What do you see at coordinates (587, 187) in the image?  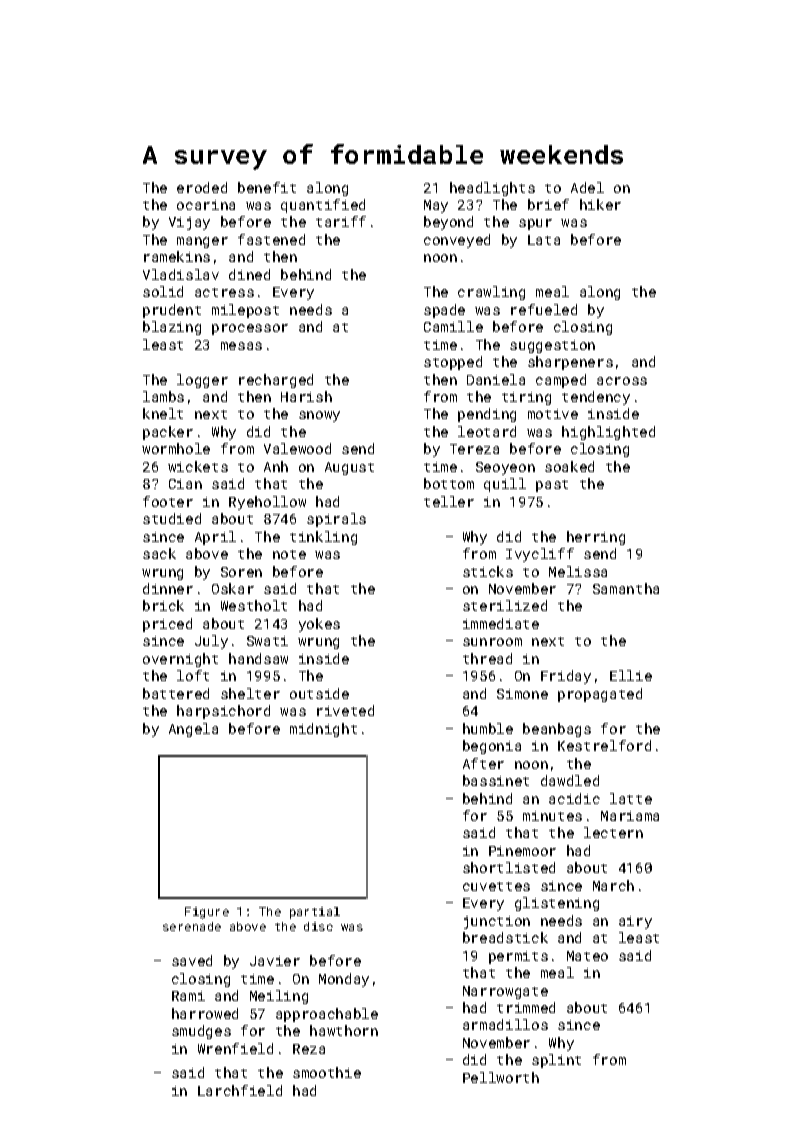 I see `Adel` at bounding box center [587, 187].
